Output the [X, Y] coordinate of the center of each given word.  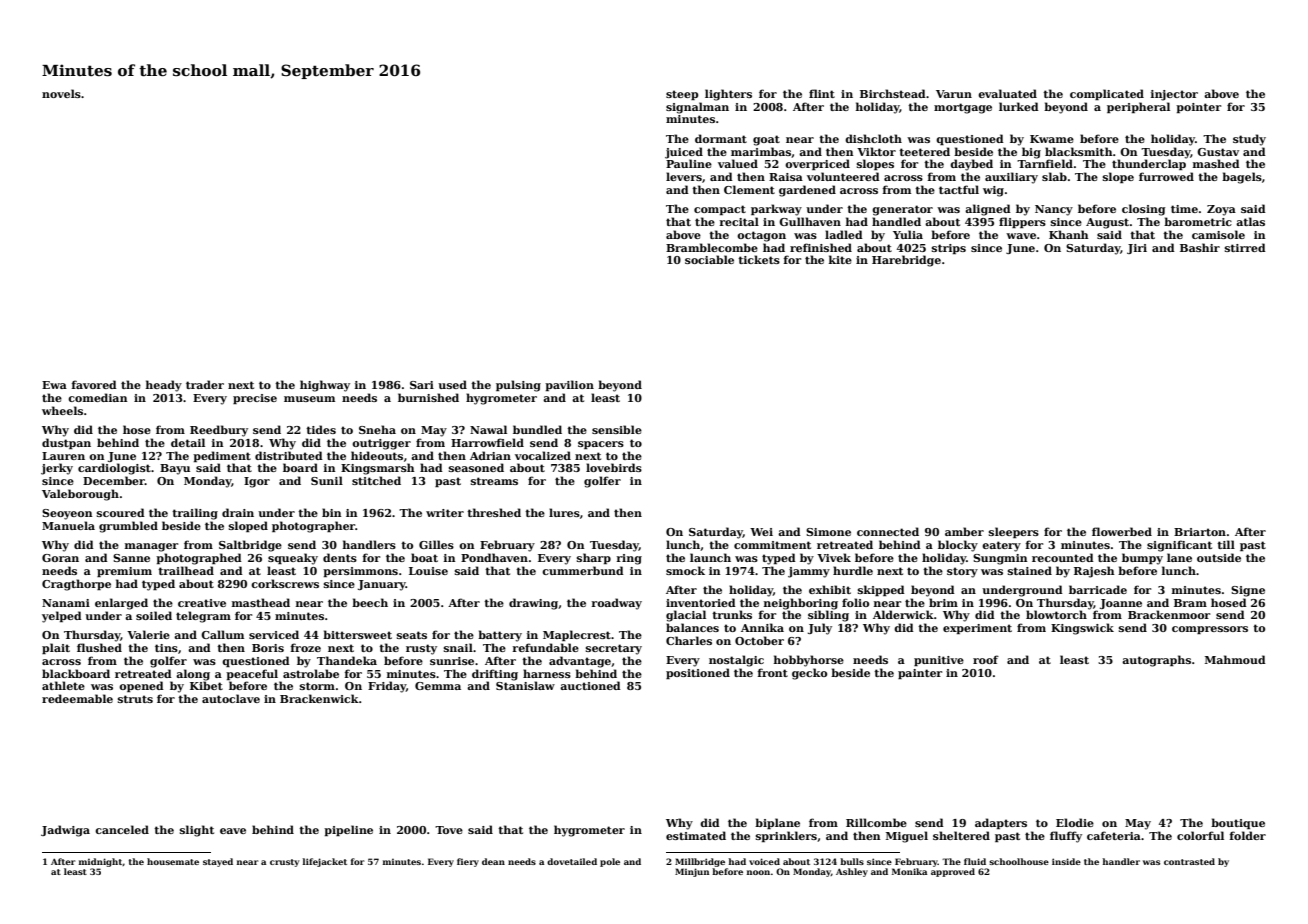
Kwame [1052, 139]
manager [151, 547]
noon [758, 872]
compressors [1210, 630]
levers [684, 176]
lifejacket [325, 862]
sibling [828, 616]
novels [61, 93]
